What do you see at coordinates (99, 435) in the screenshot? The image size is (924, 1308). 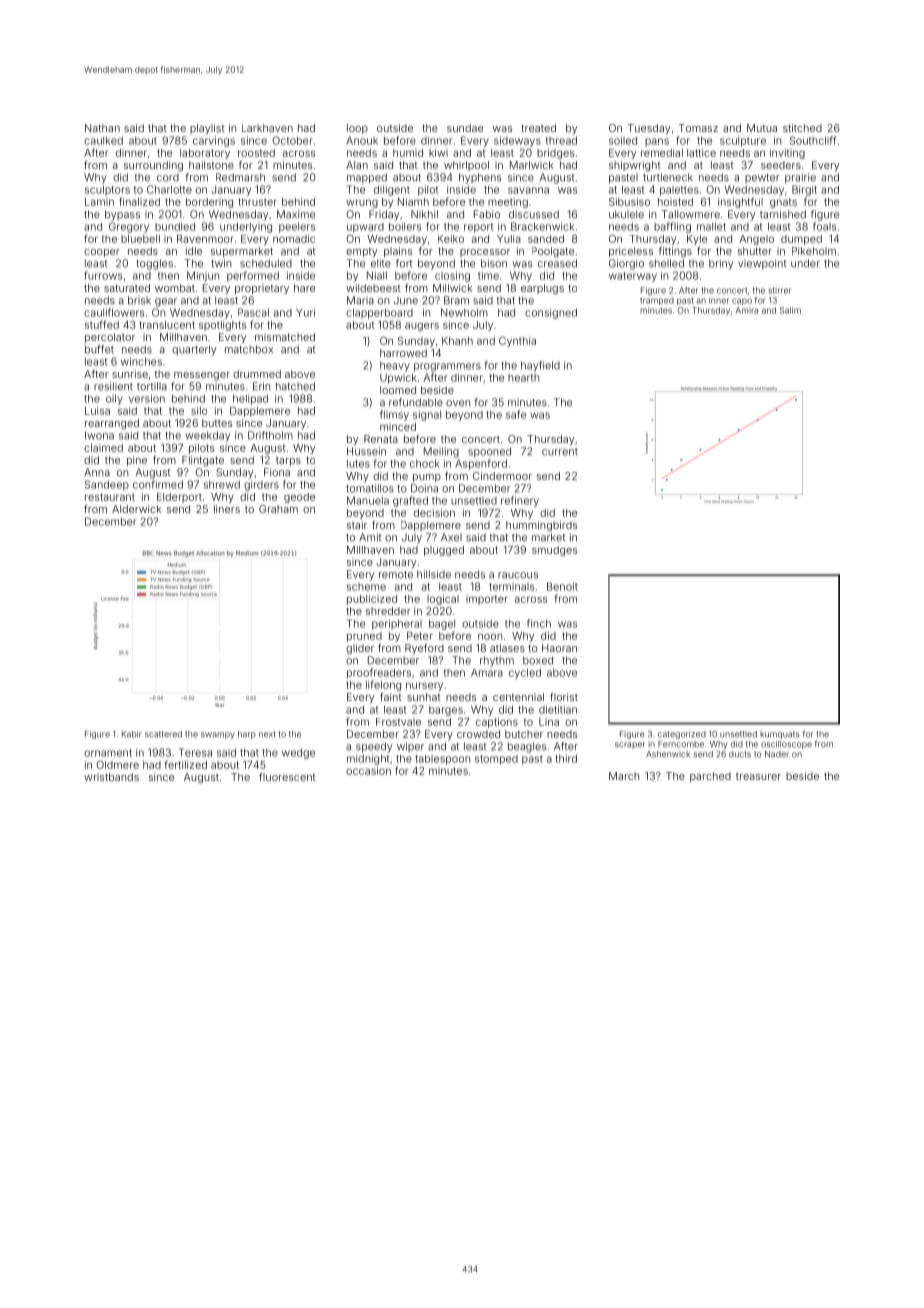 I see `Iwona` at bounding box center [99, 435].
